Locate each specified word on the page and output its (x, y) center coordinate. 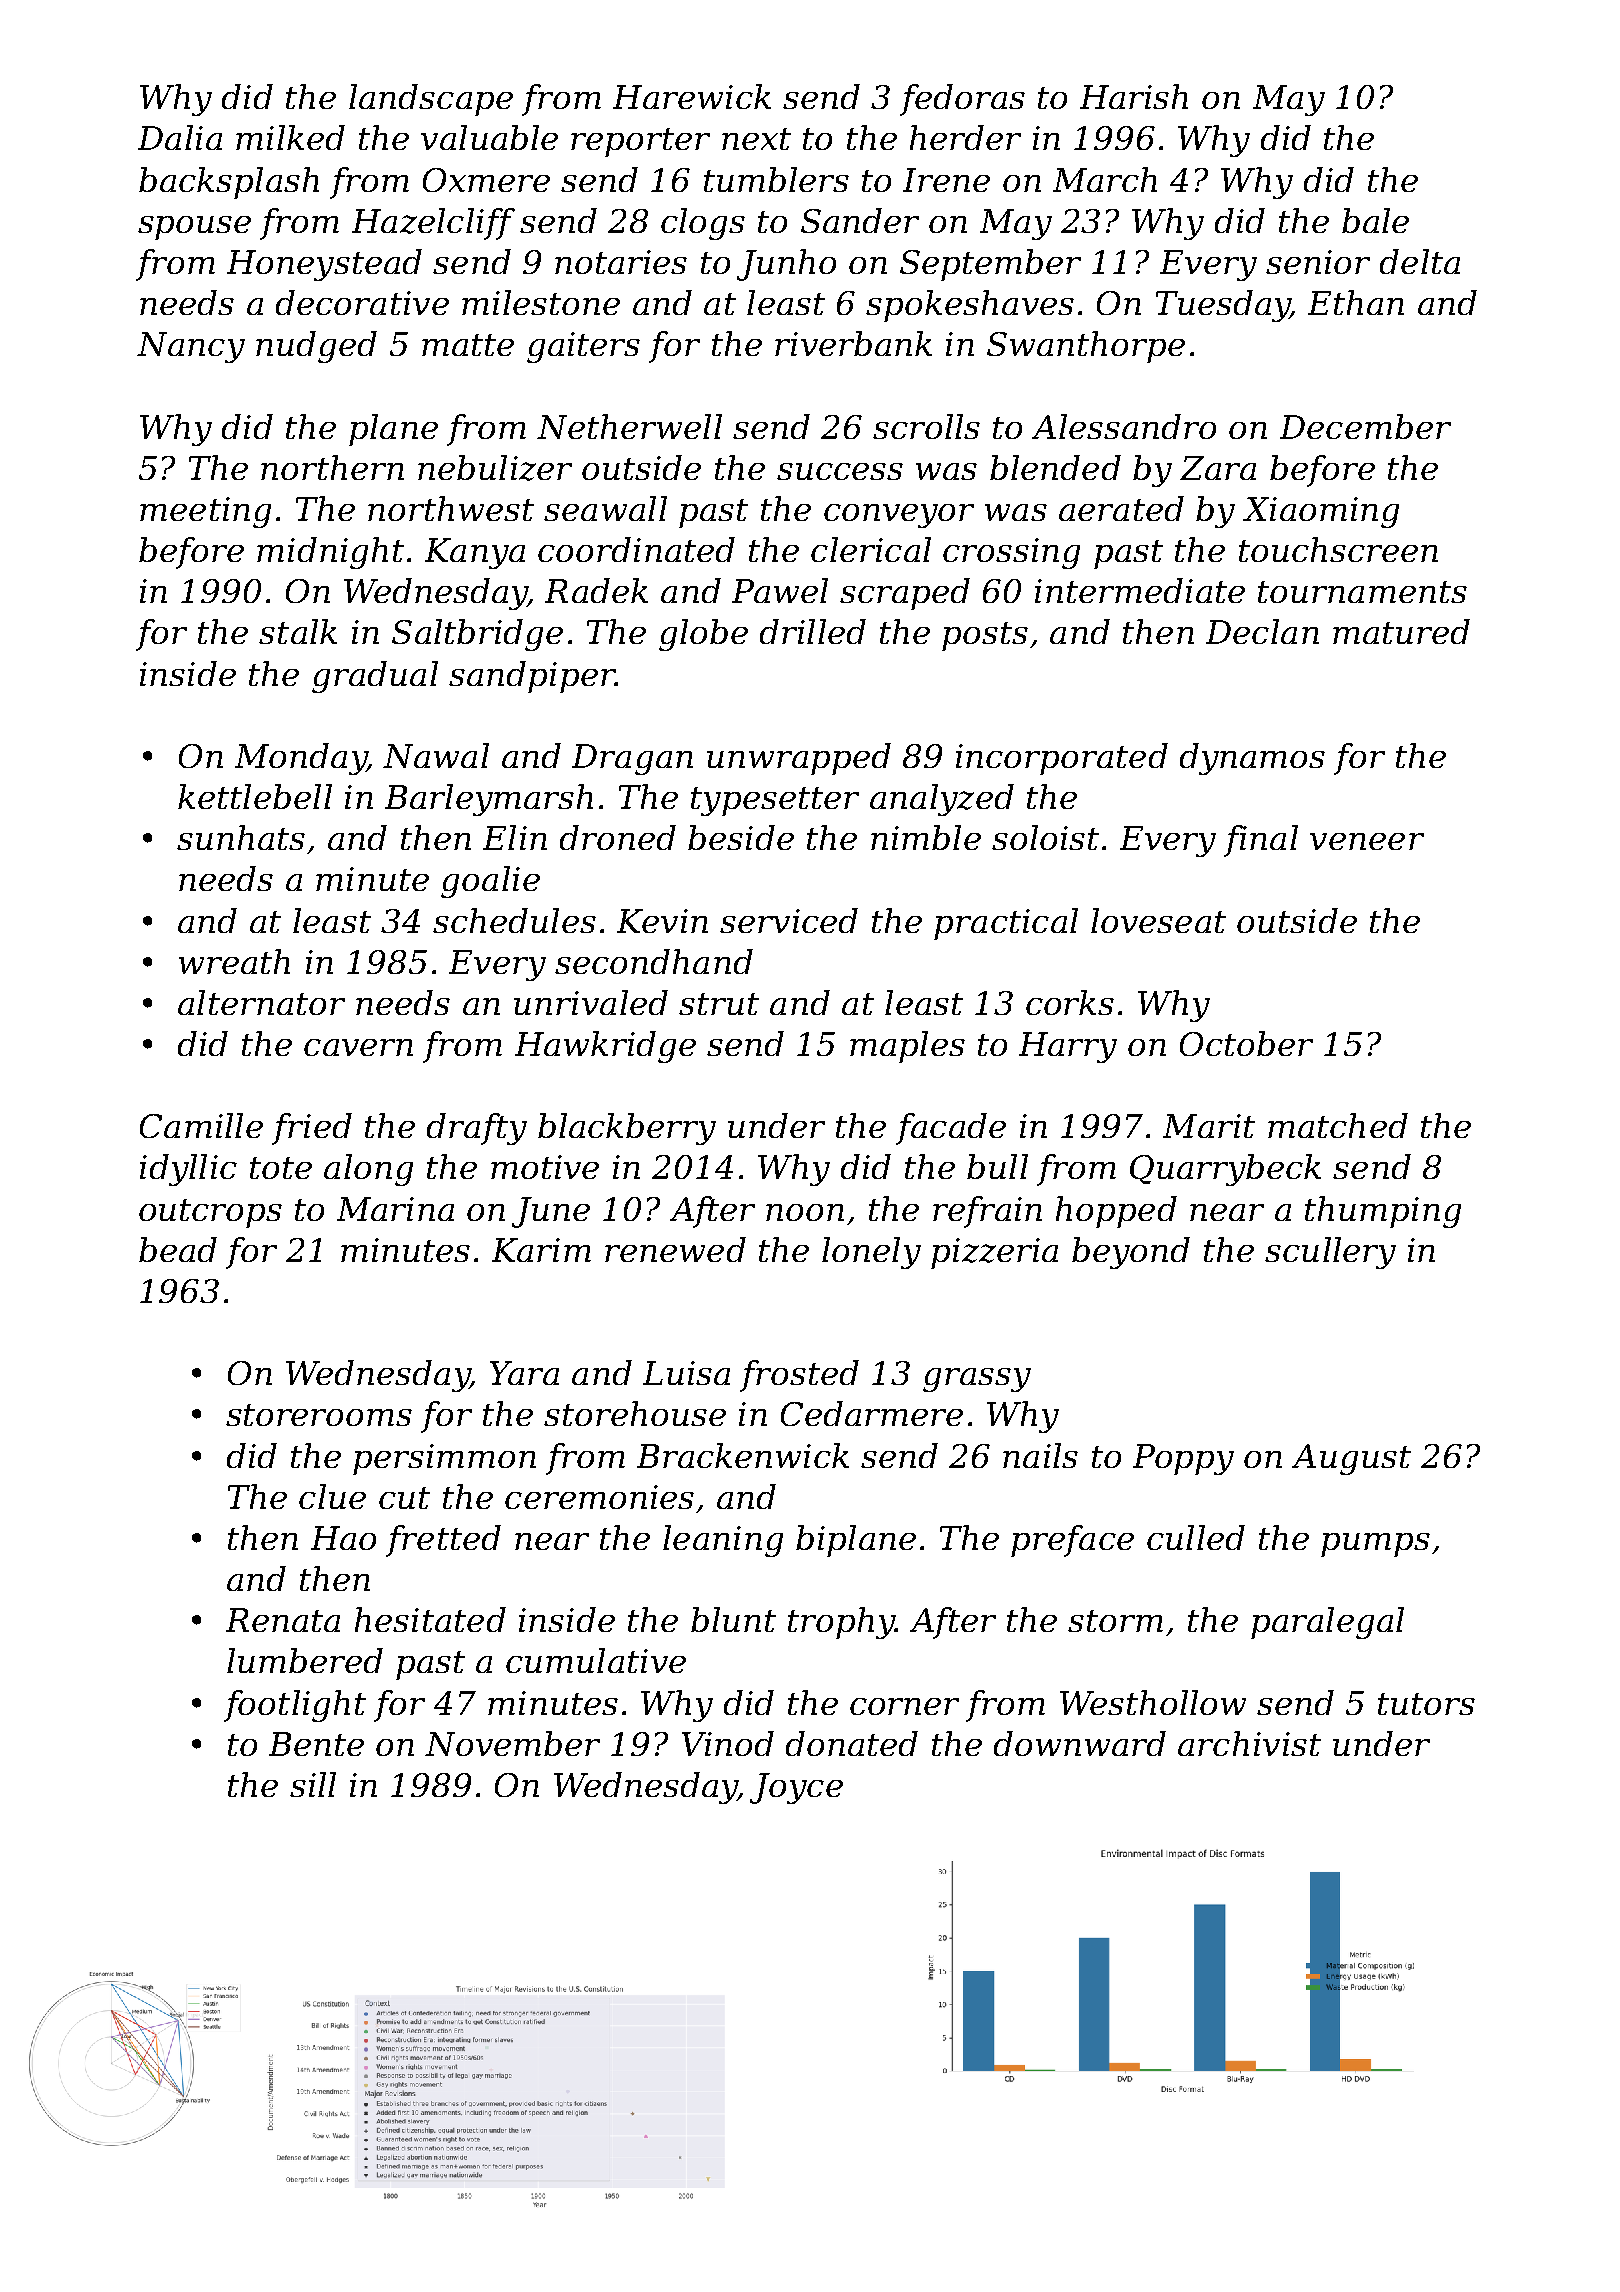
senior (1318, 262)
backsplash (229, 183)
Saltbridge (477, 635)
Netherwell (629, 426)
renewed (675, 1249)
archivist (1249, 1743)
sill (313, 1784)
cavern (358, 1047)
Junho (786, 265)
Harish (1134, 96)
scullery (1330, 1253)
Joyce (796, 1788)
